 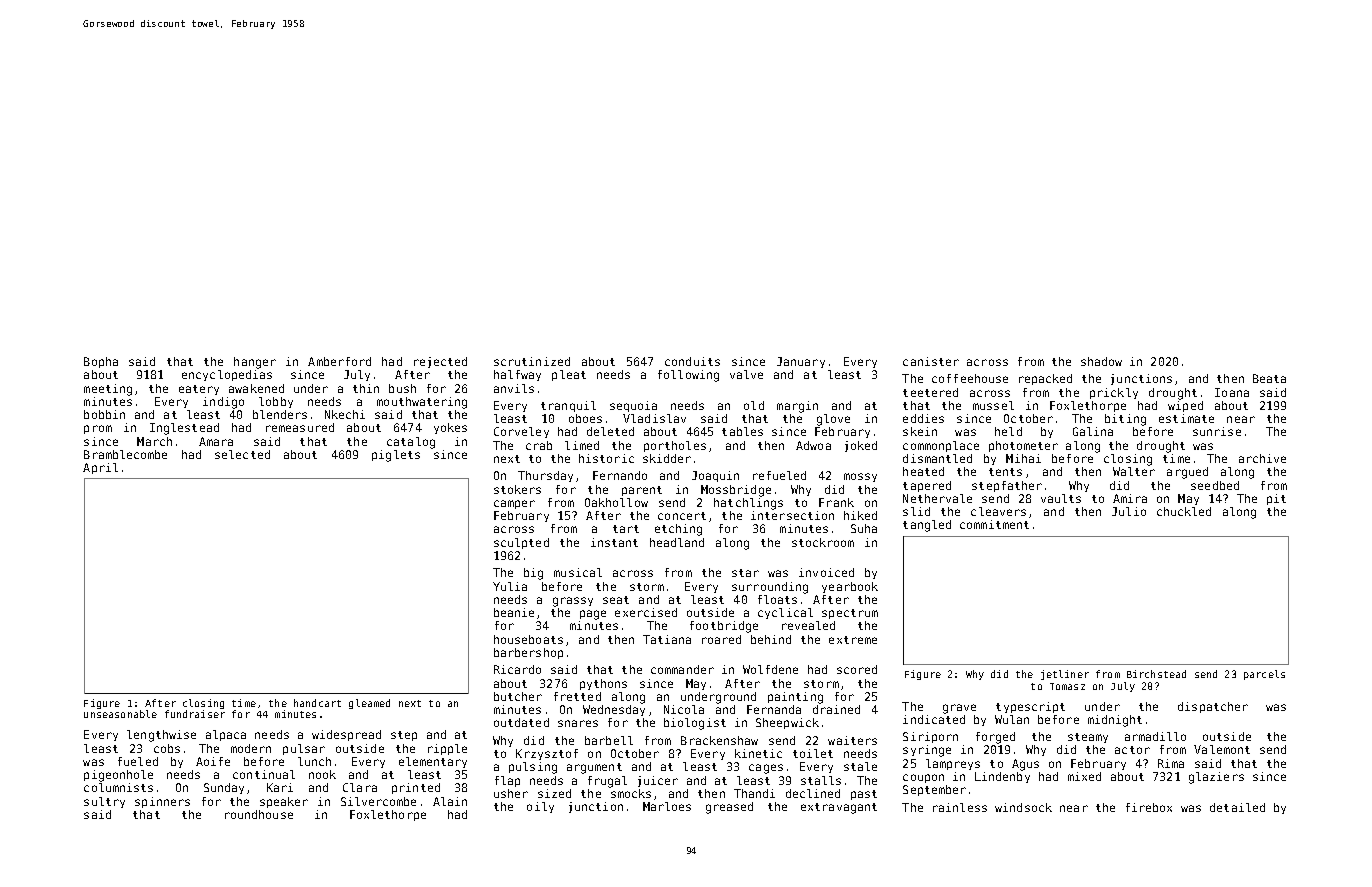 I want to click on Oakhollow, so click(x=616, y=502).
